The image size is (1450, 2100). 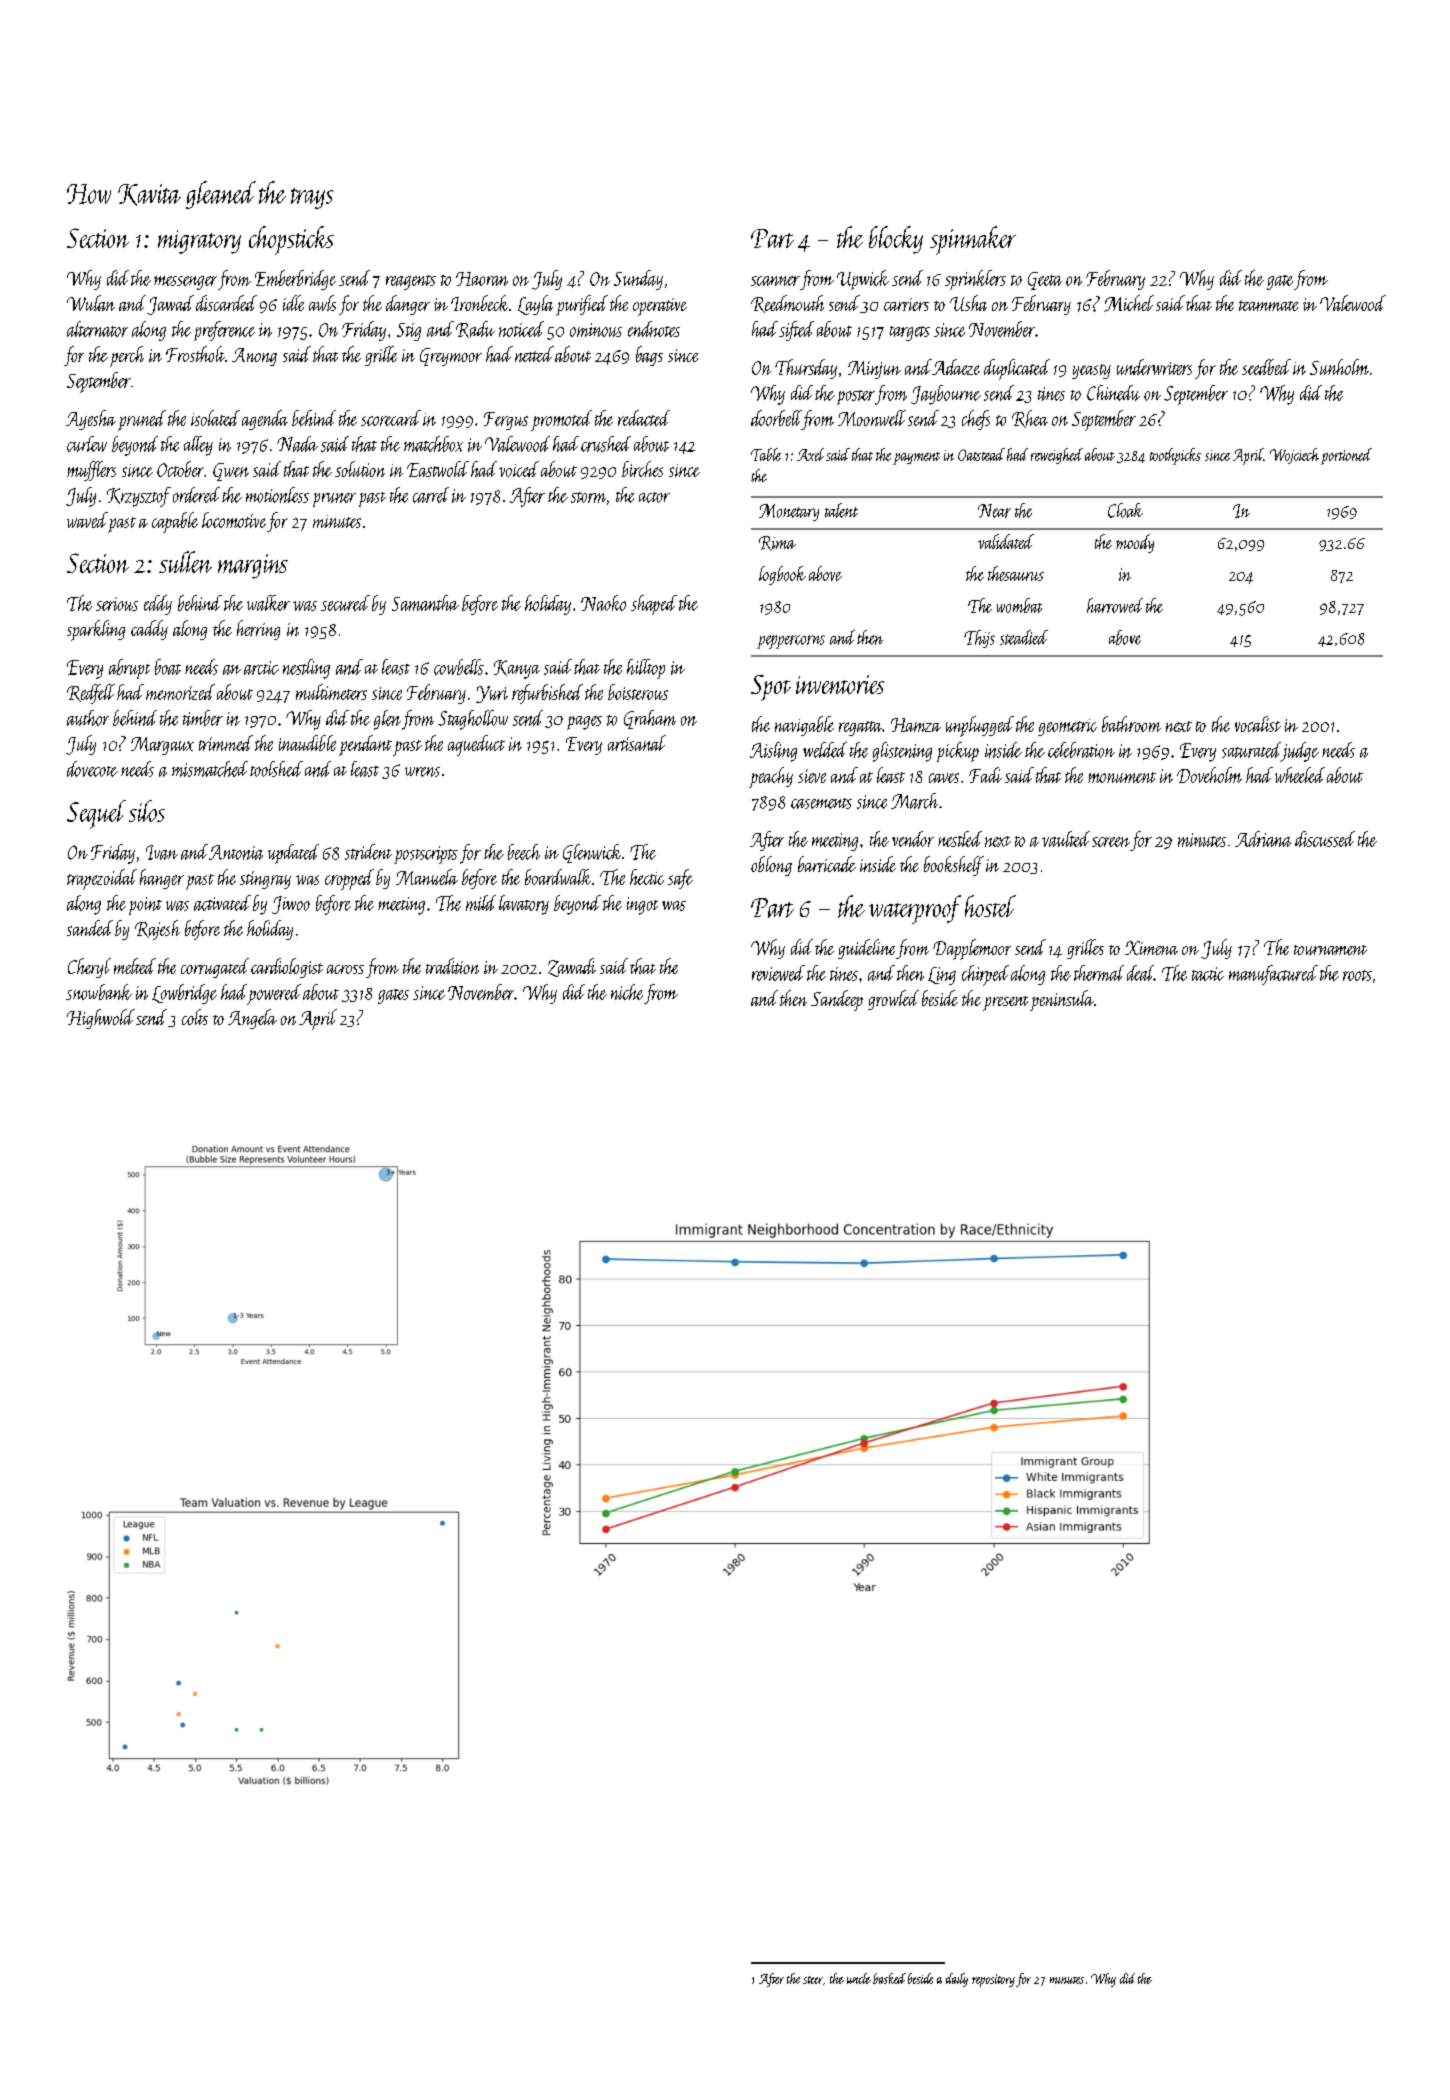 What do you see at coordinates (627, 992) in the screenshot?
I see `niche` at bounding box center [627, 992].
